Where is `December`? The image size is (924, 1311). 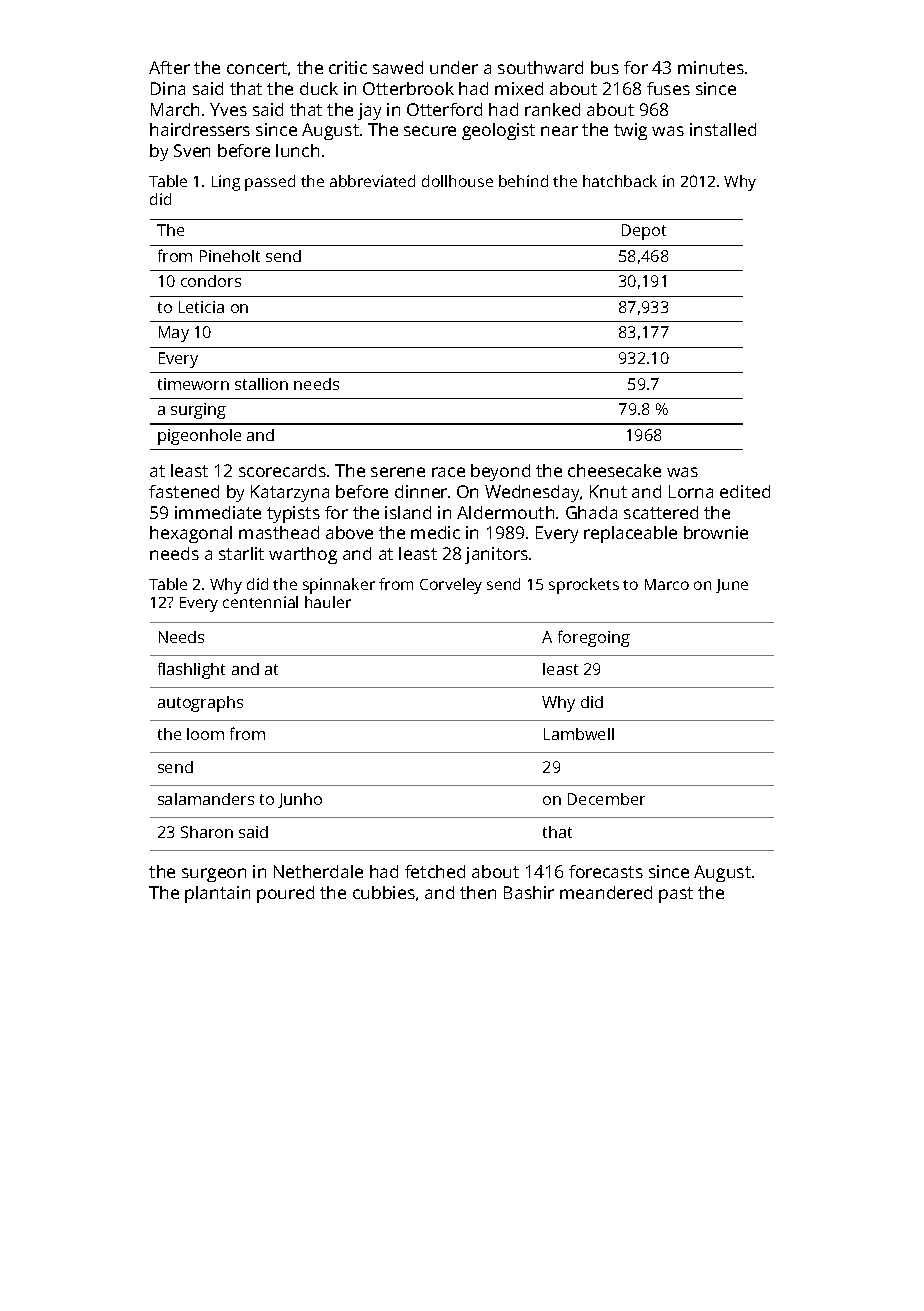 December is located at coordinates (606, 799).
